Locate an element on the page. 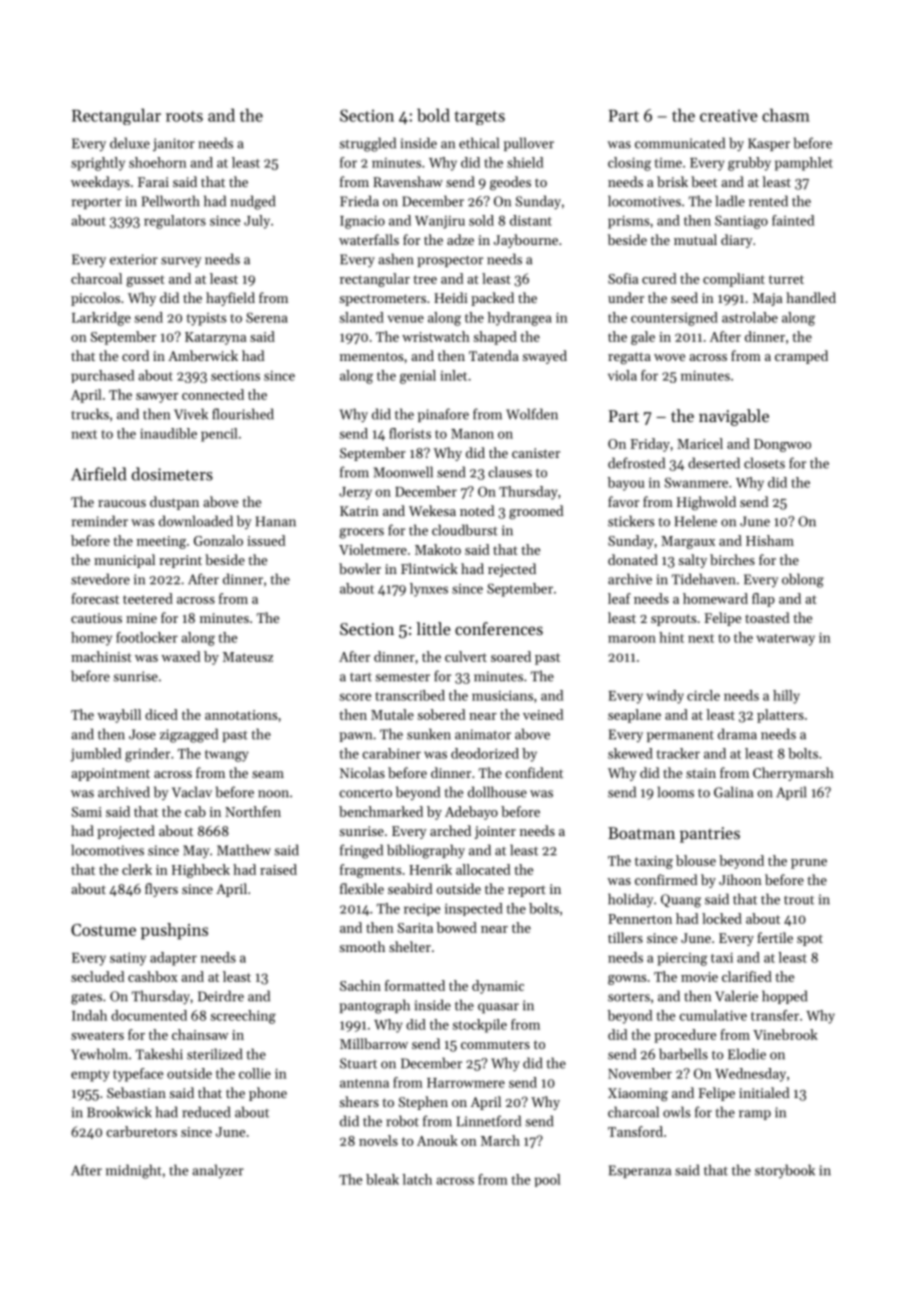 The image size is (908, 1316). pool is located at coordinates (547, 1180).
